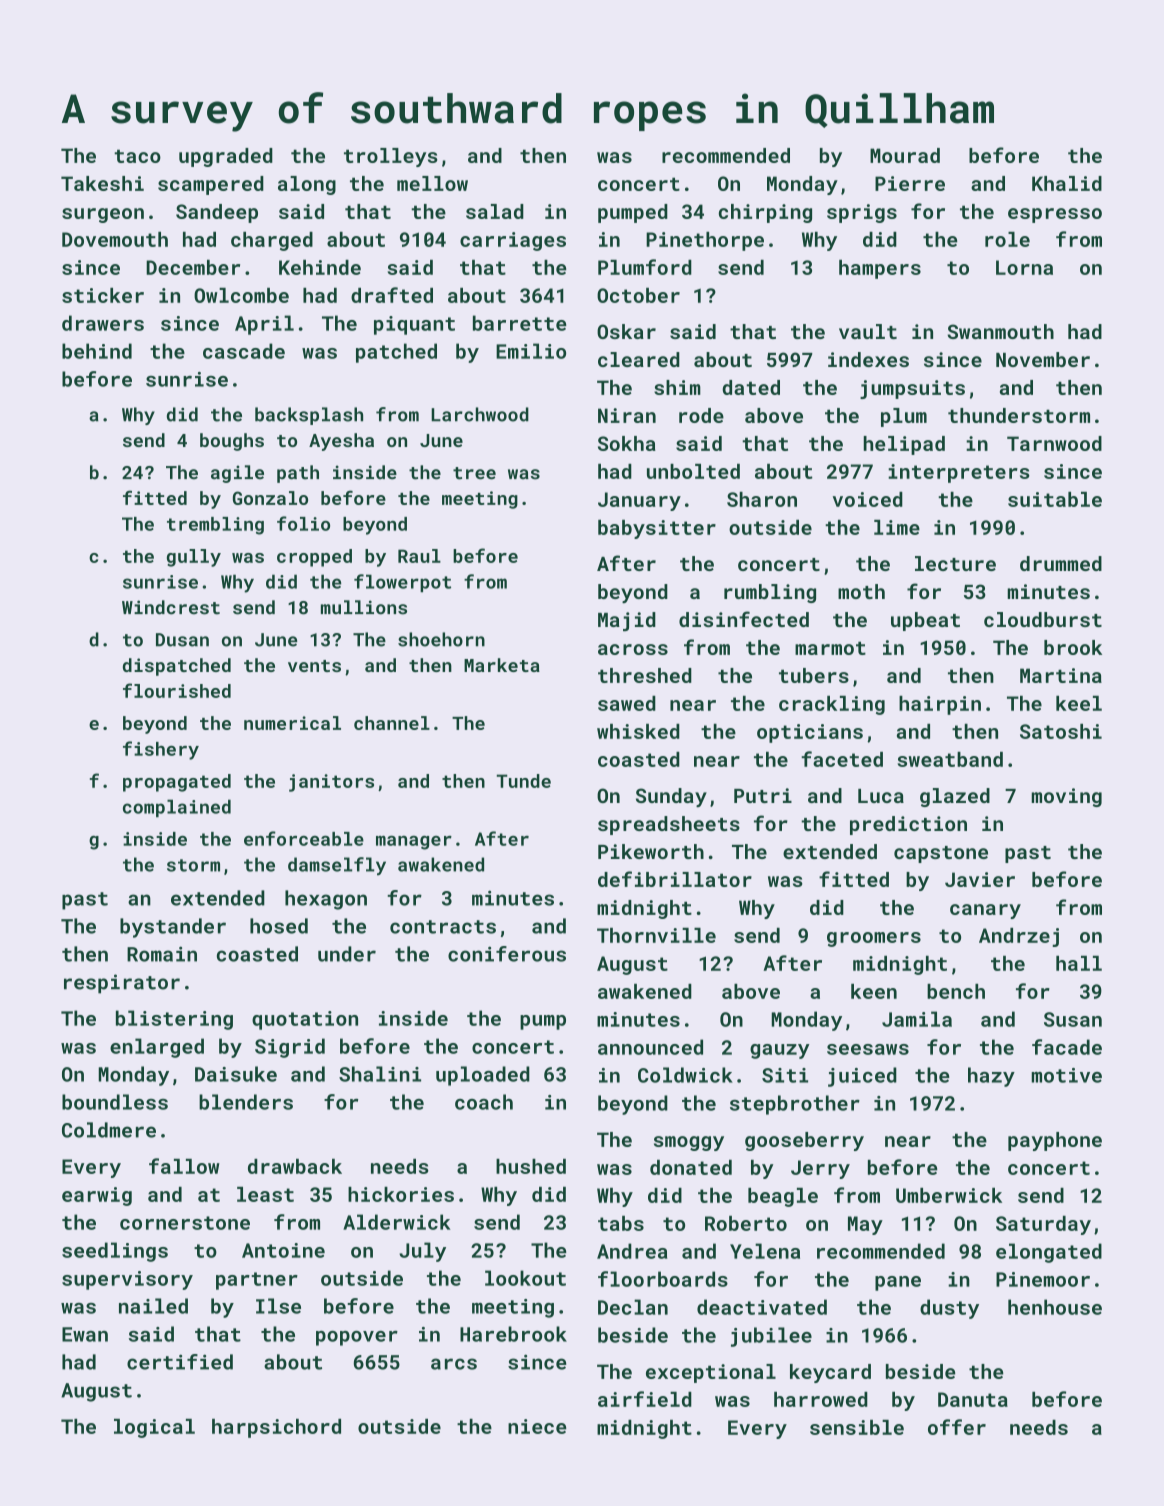  What do you see at coordinates (422, 1252) in the image?
I see `July` at bounding box center [422, 1252].
